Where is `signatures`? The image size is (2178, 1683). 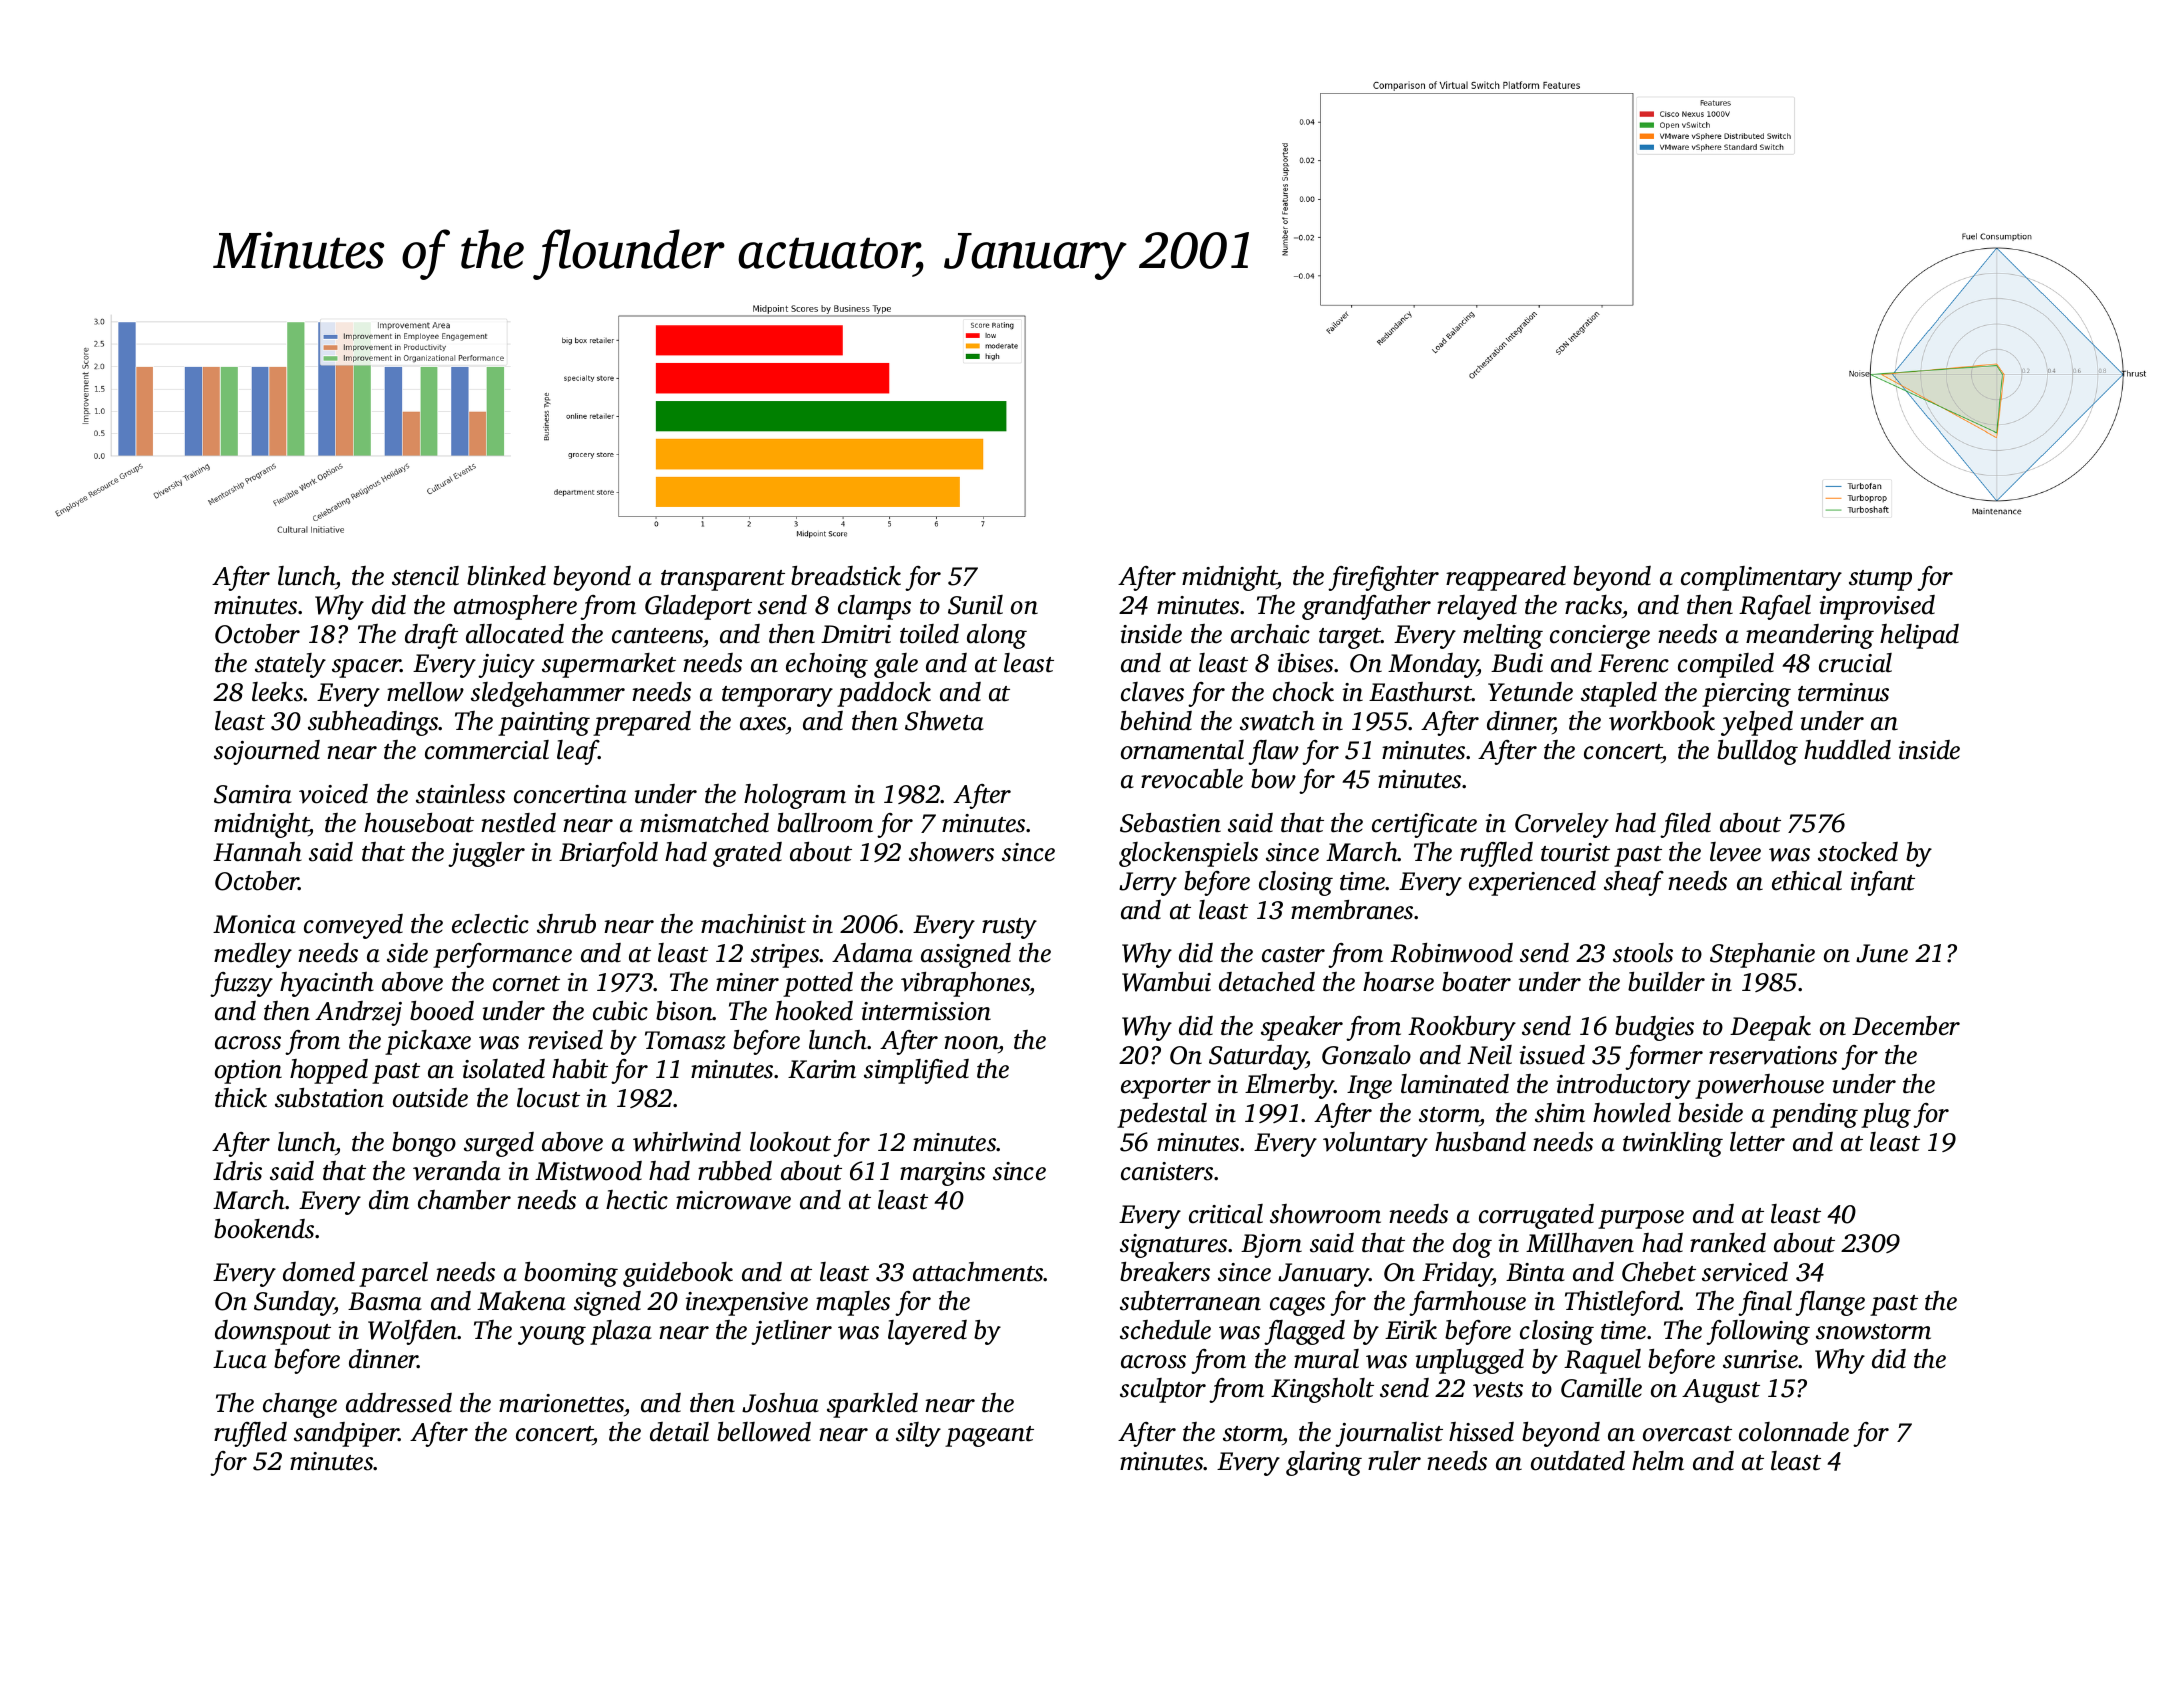 signatures is located at coordinates (1173, 1246).
